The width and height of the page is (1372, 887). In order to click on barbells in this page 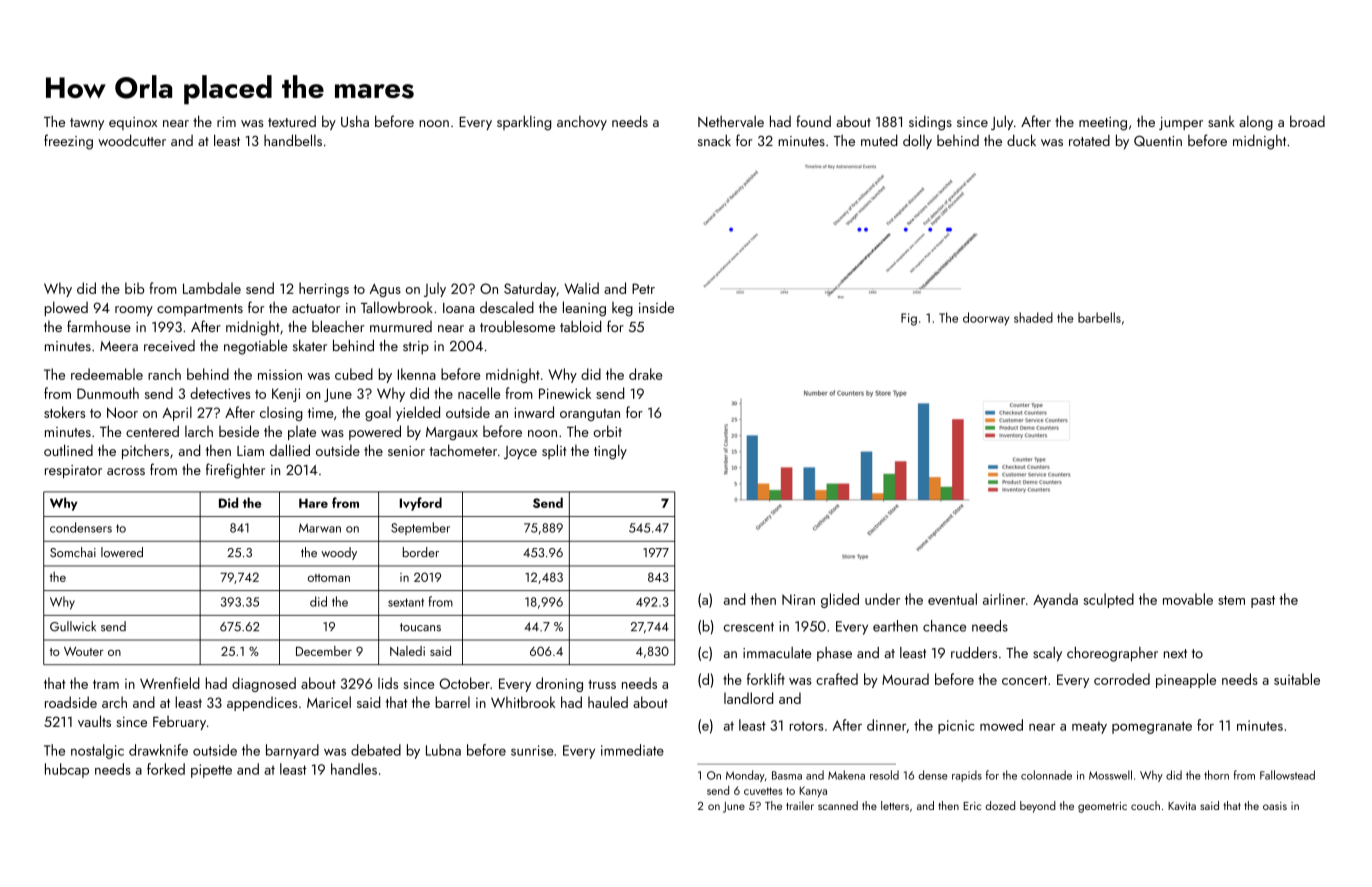, I will do `click(1099, 317)`.
